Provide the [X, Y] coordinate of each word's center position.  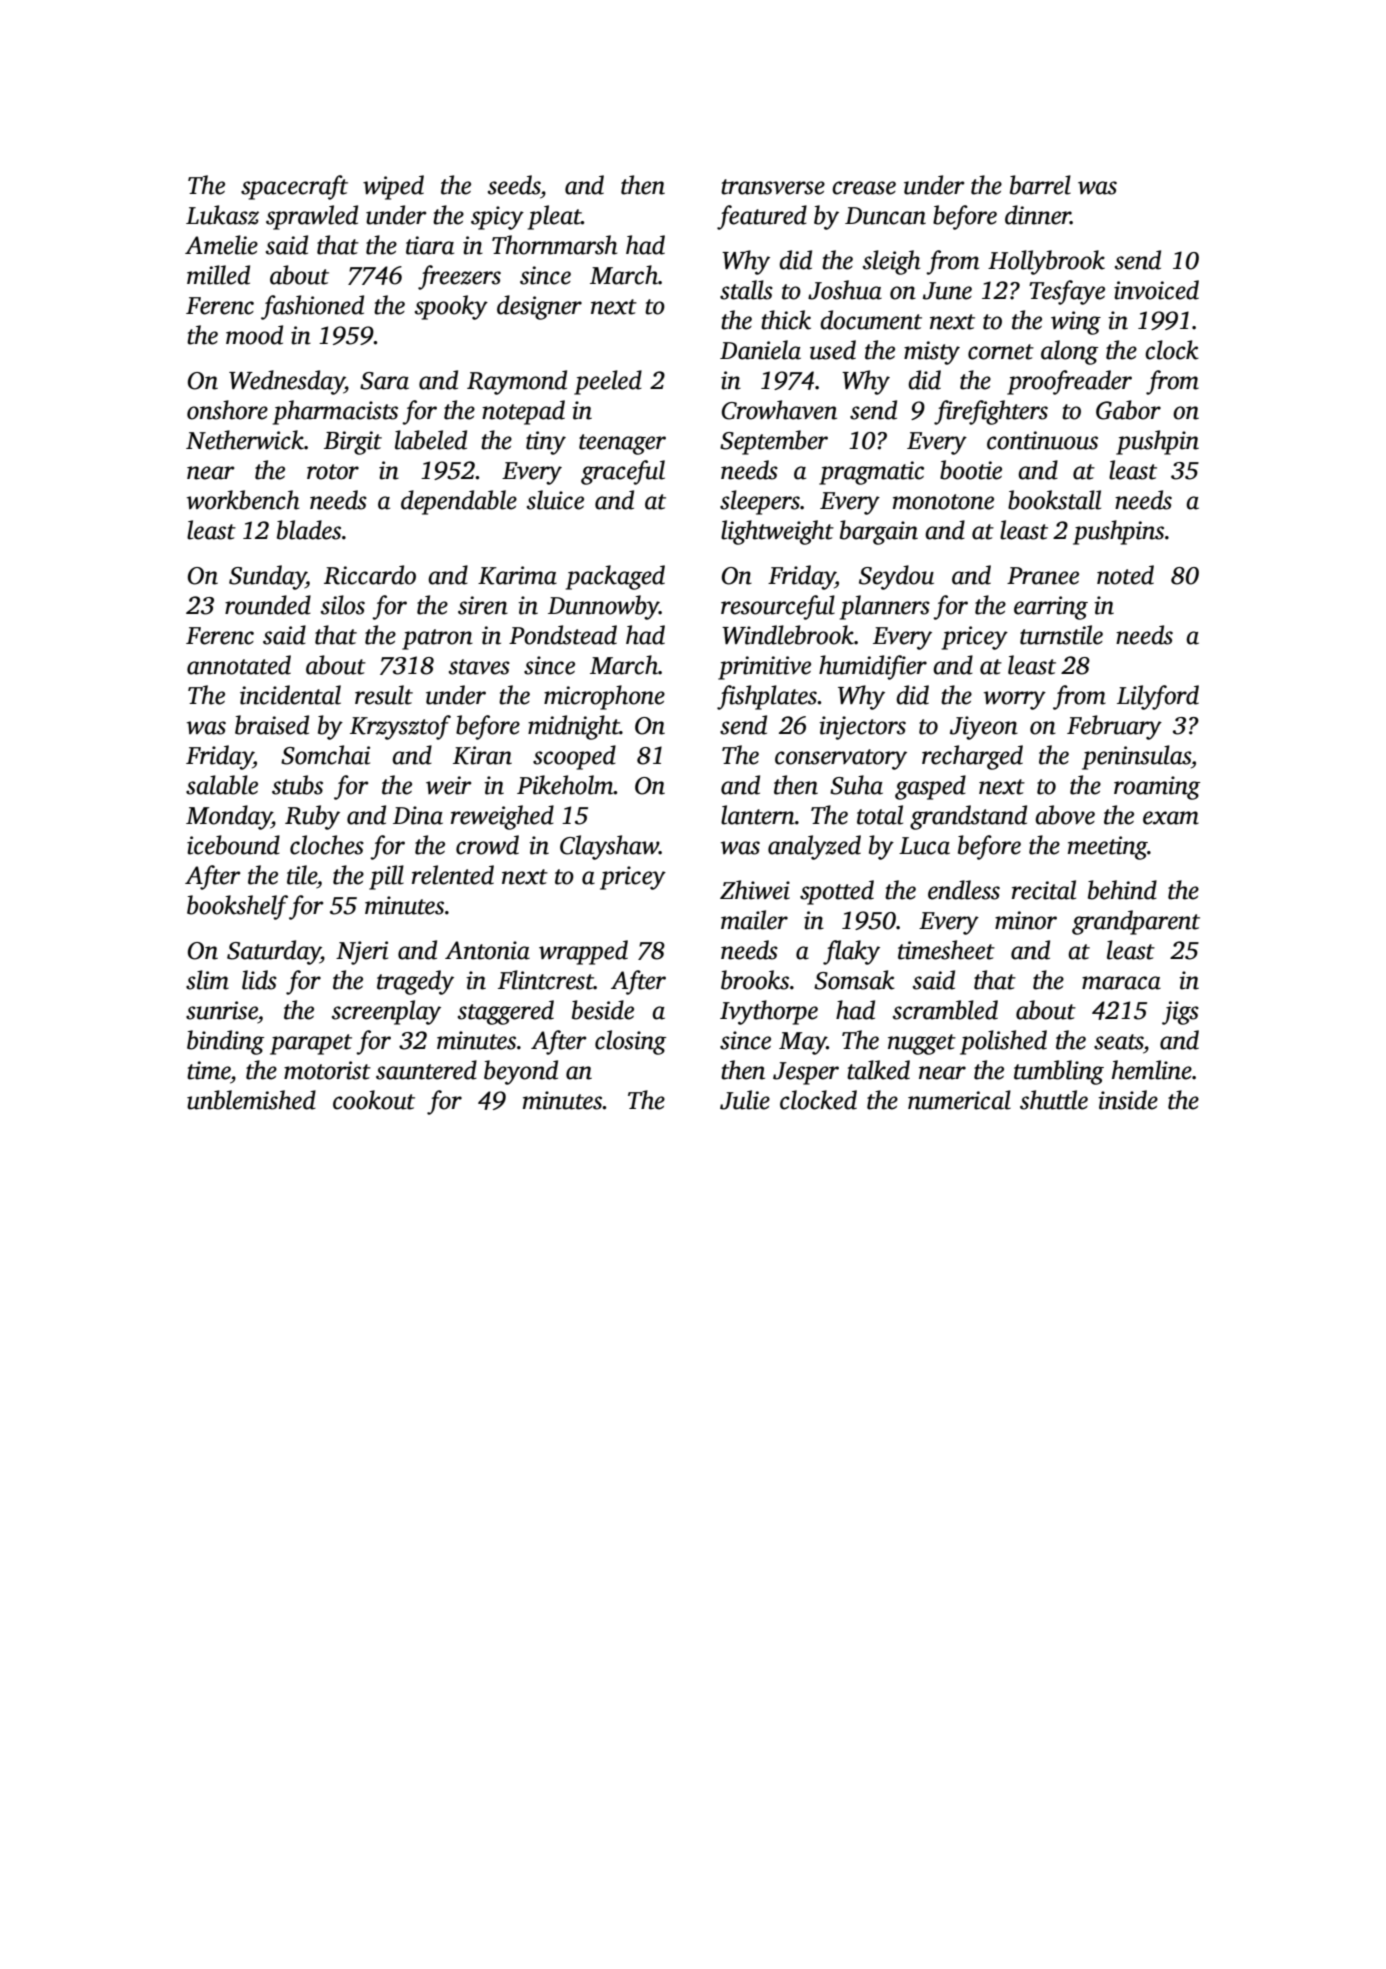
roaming [1157, 788]
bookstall [1054, 500]
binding [225, 1042]
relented [453, 875]
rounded [268, 605]
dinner [1038, 215]
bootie [971, 470]
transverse [773, 187]
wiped [393, 187]
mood [254, 335]
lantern [758, 815]
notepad [523, 412]
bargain [879, 532]
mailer [754, 920]
